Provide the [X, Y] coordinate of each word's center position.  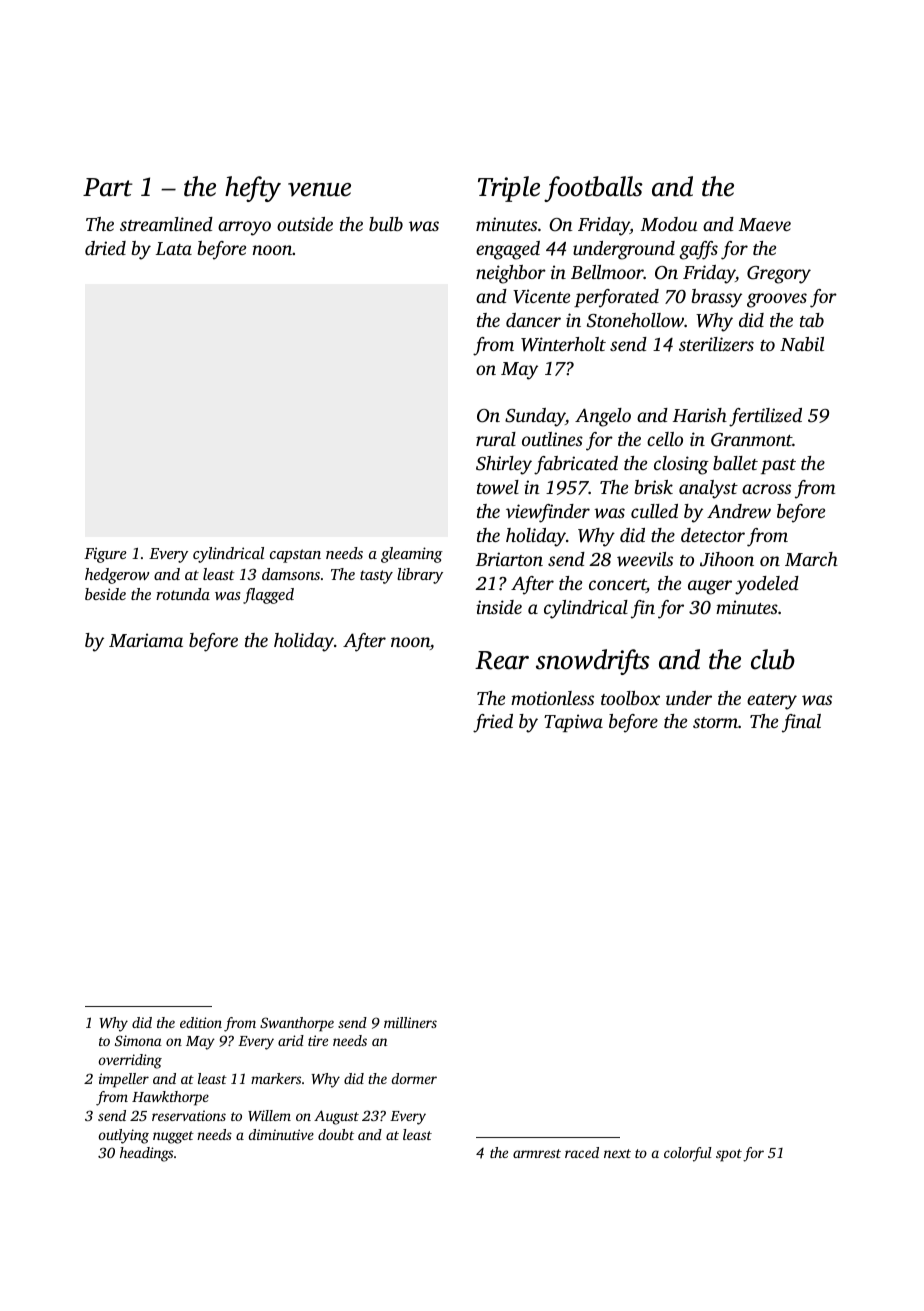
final [801, 723]
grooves [777, 300]
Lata [174, 248]
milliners [410, 1022]
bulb [386, 224]
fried [493, 723]
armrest [537, 1153]
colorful [688, 1154]
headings [146, 1154]
